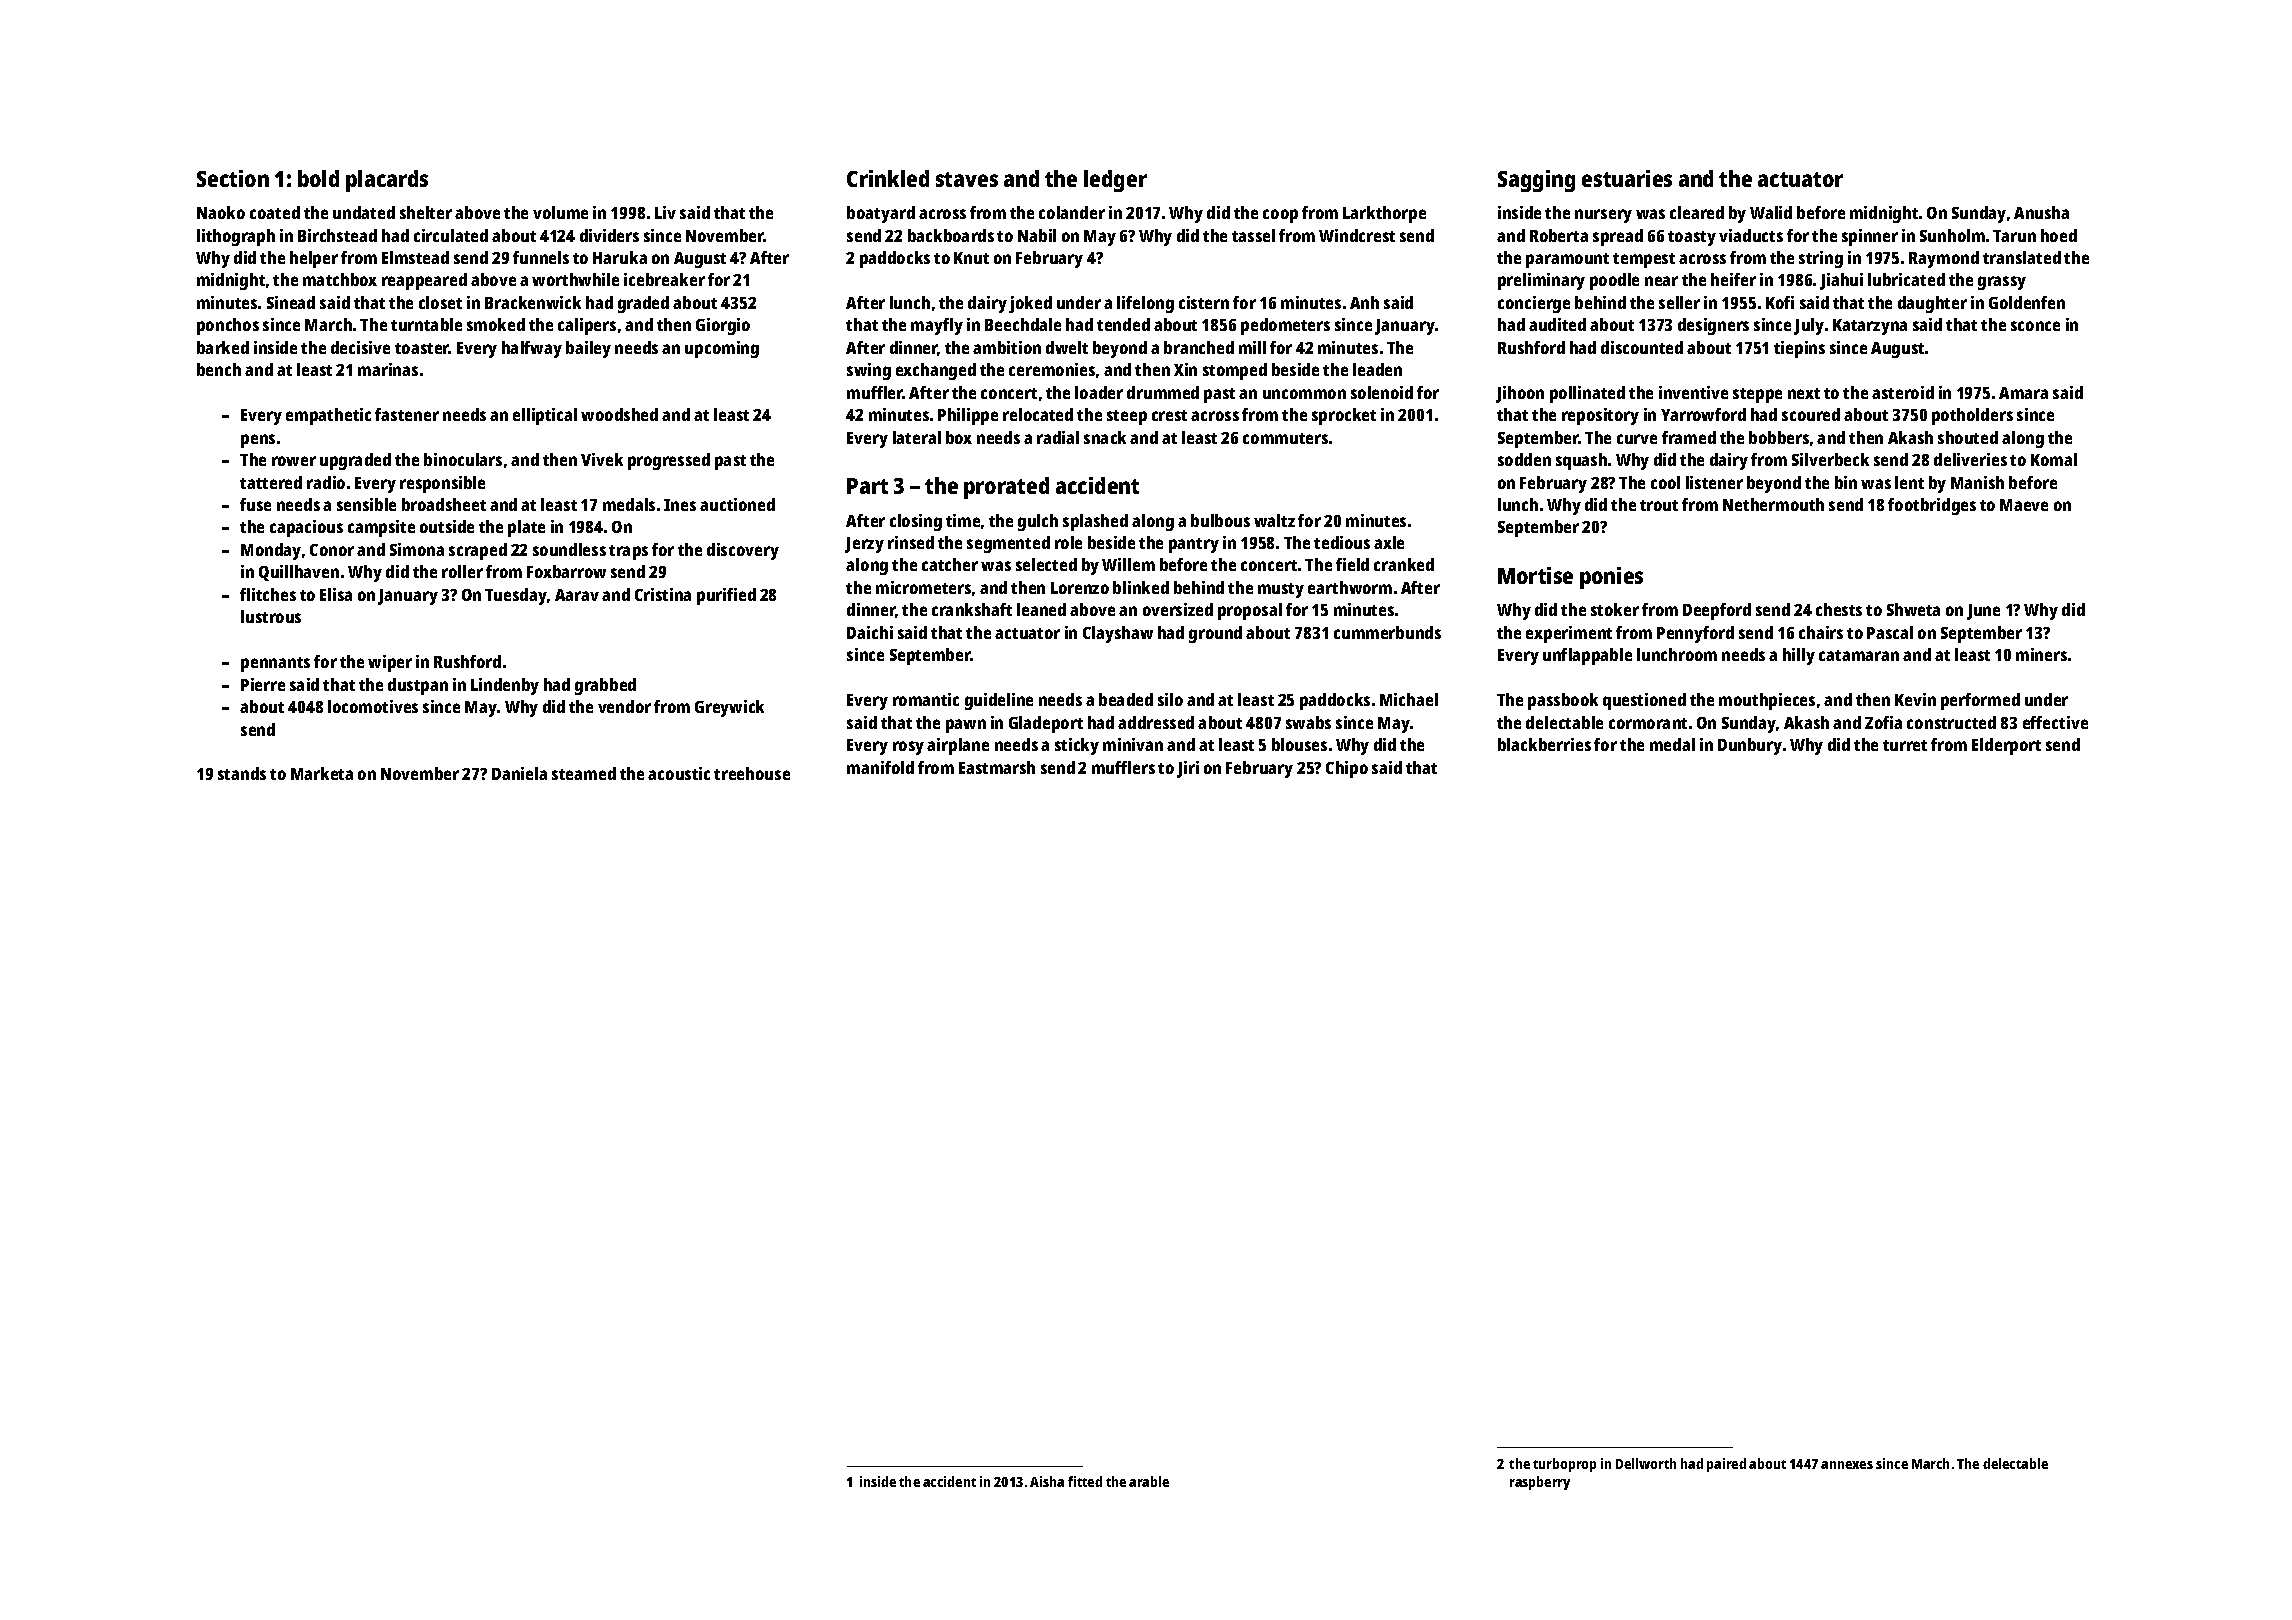  Describe the element at coordinates (1627, 178) in the screenshot. I see `estuaries` at that location.
